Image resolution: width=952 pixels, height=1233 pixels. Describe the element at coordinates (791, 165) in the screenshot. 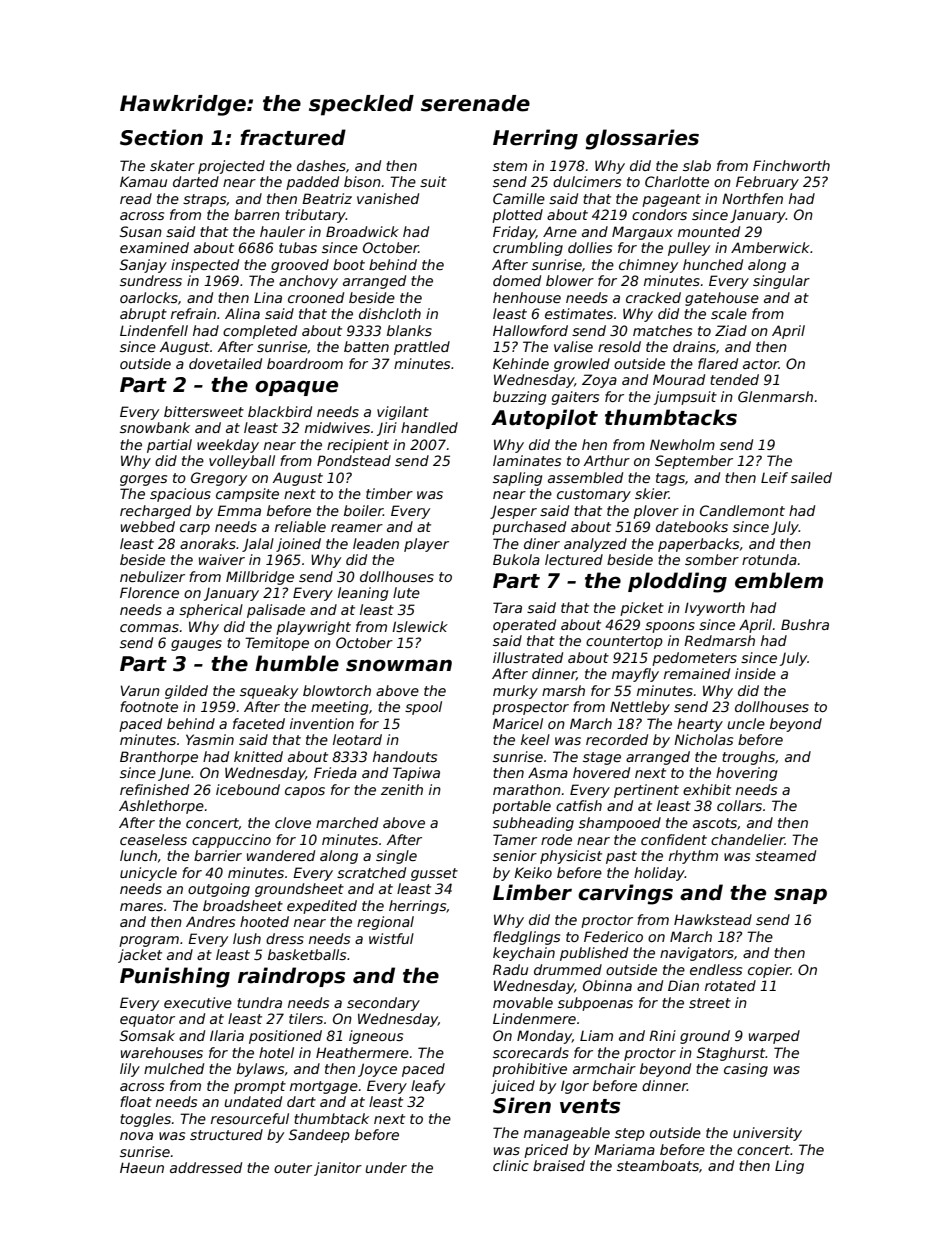

I see `Finchworth` at that location.
